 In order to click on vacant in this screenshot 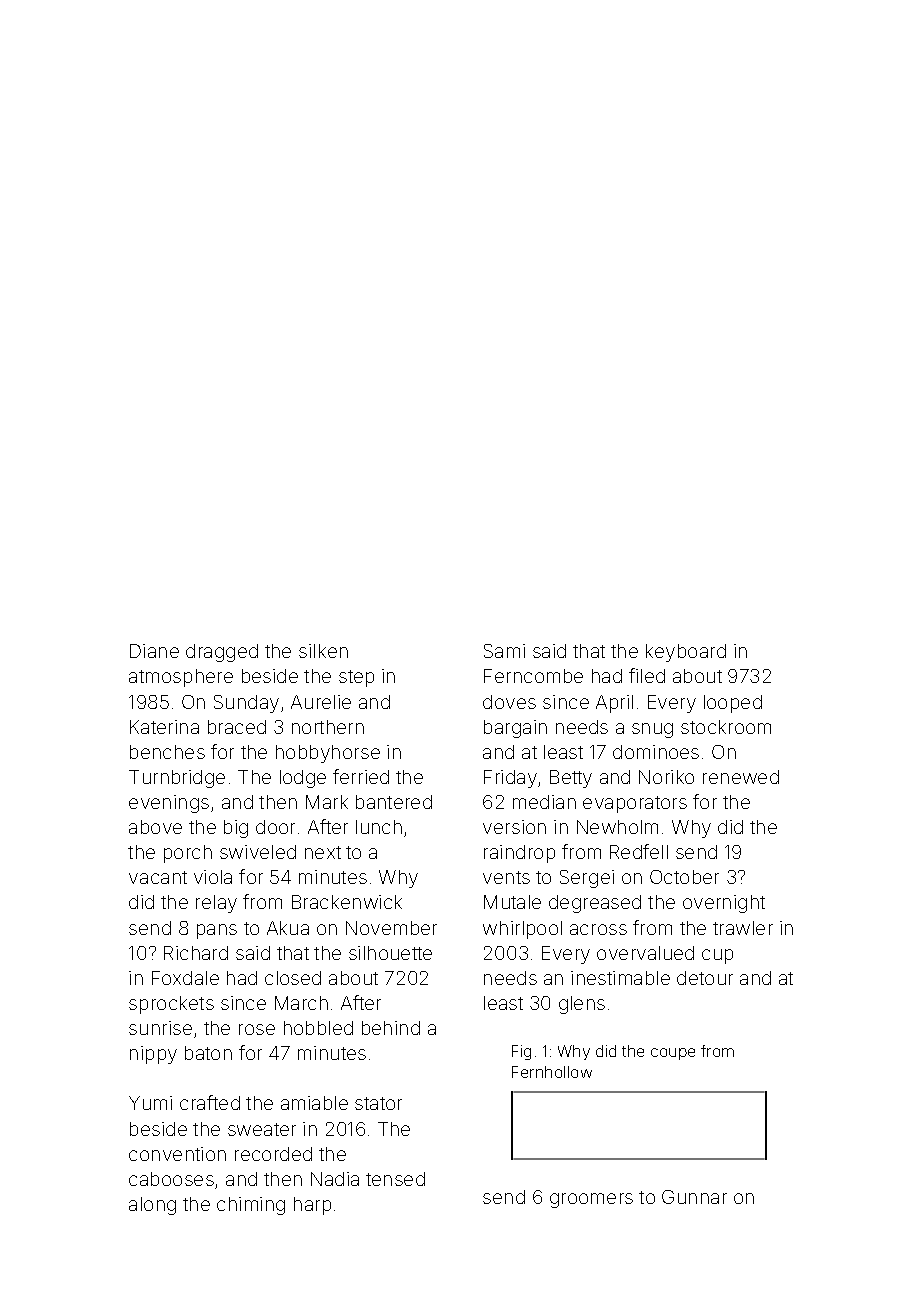, I will do `click(158, 877)`.
